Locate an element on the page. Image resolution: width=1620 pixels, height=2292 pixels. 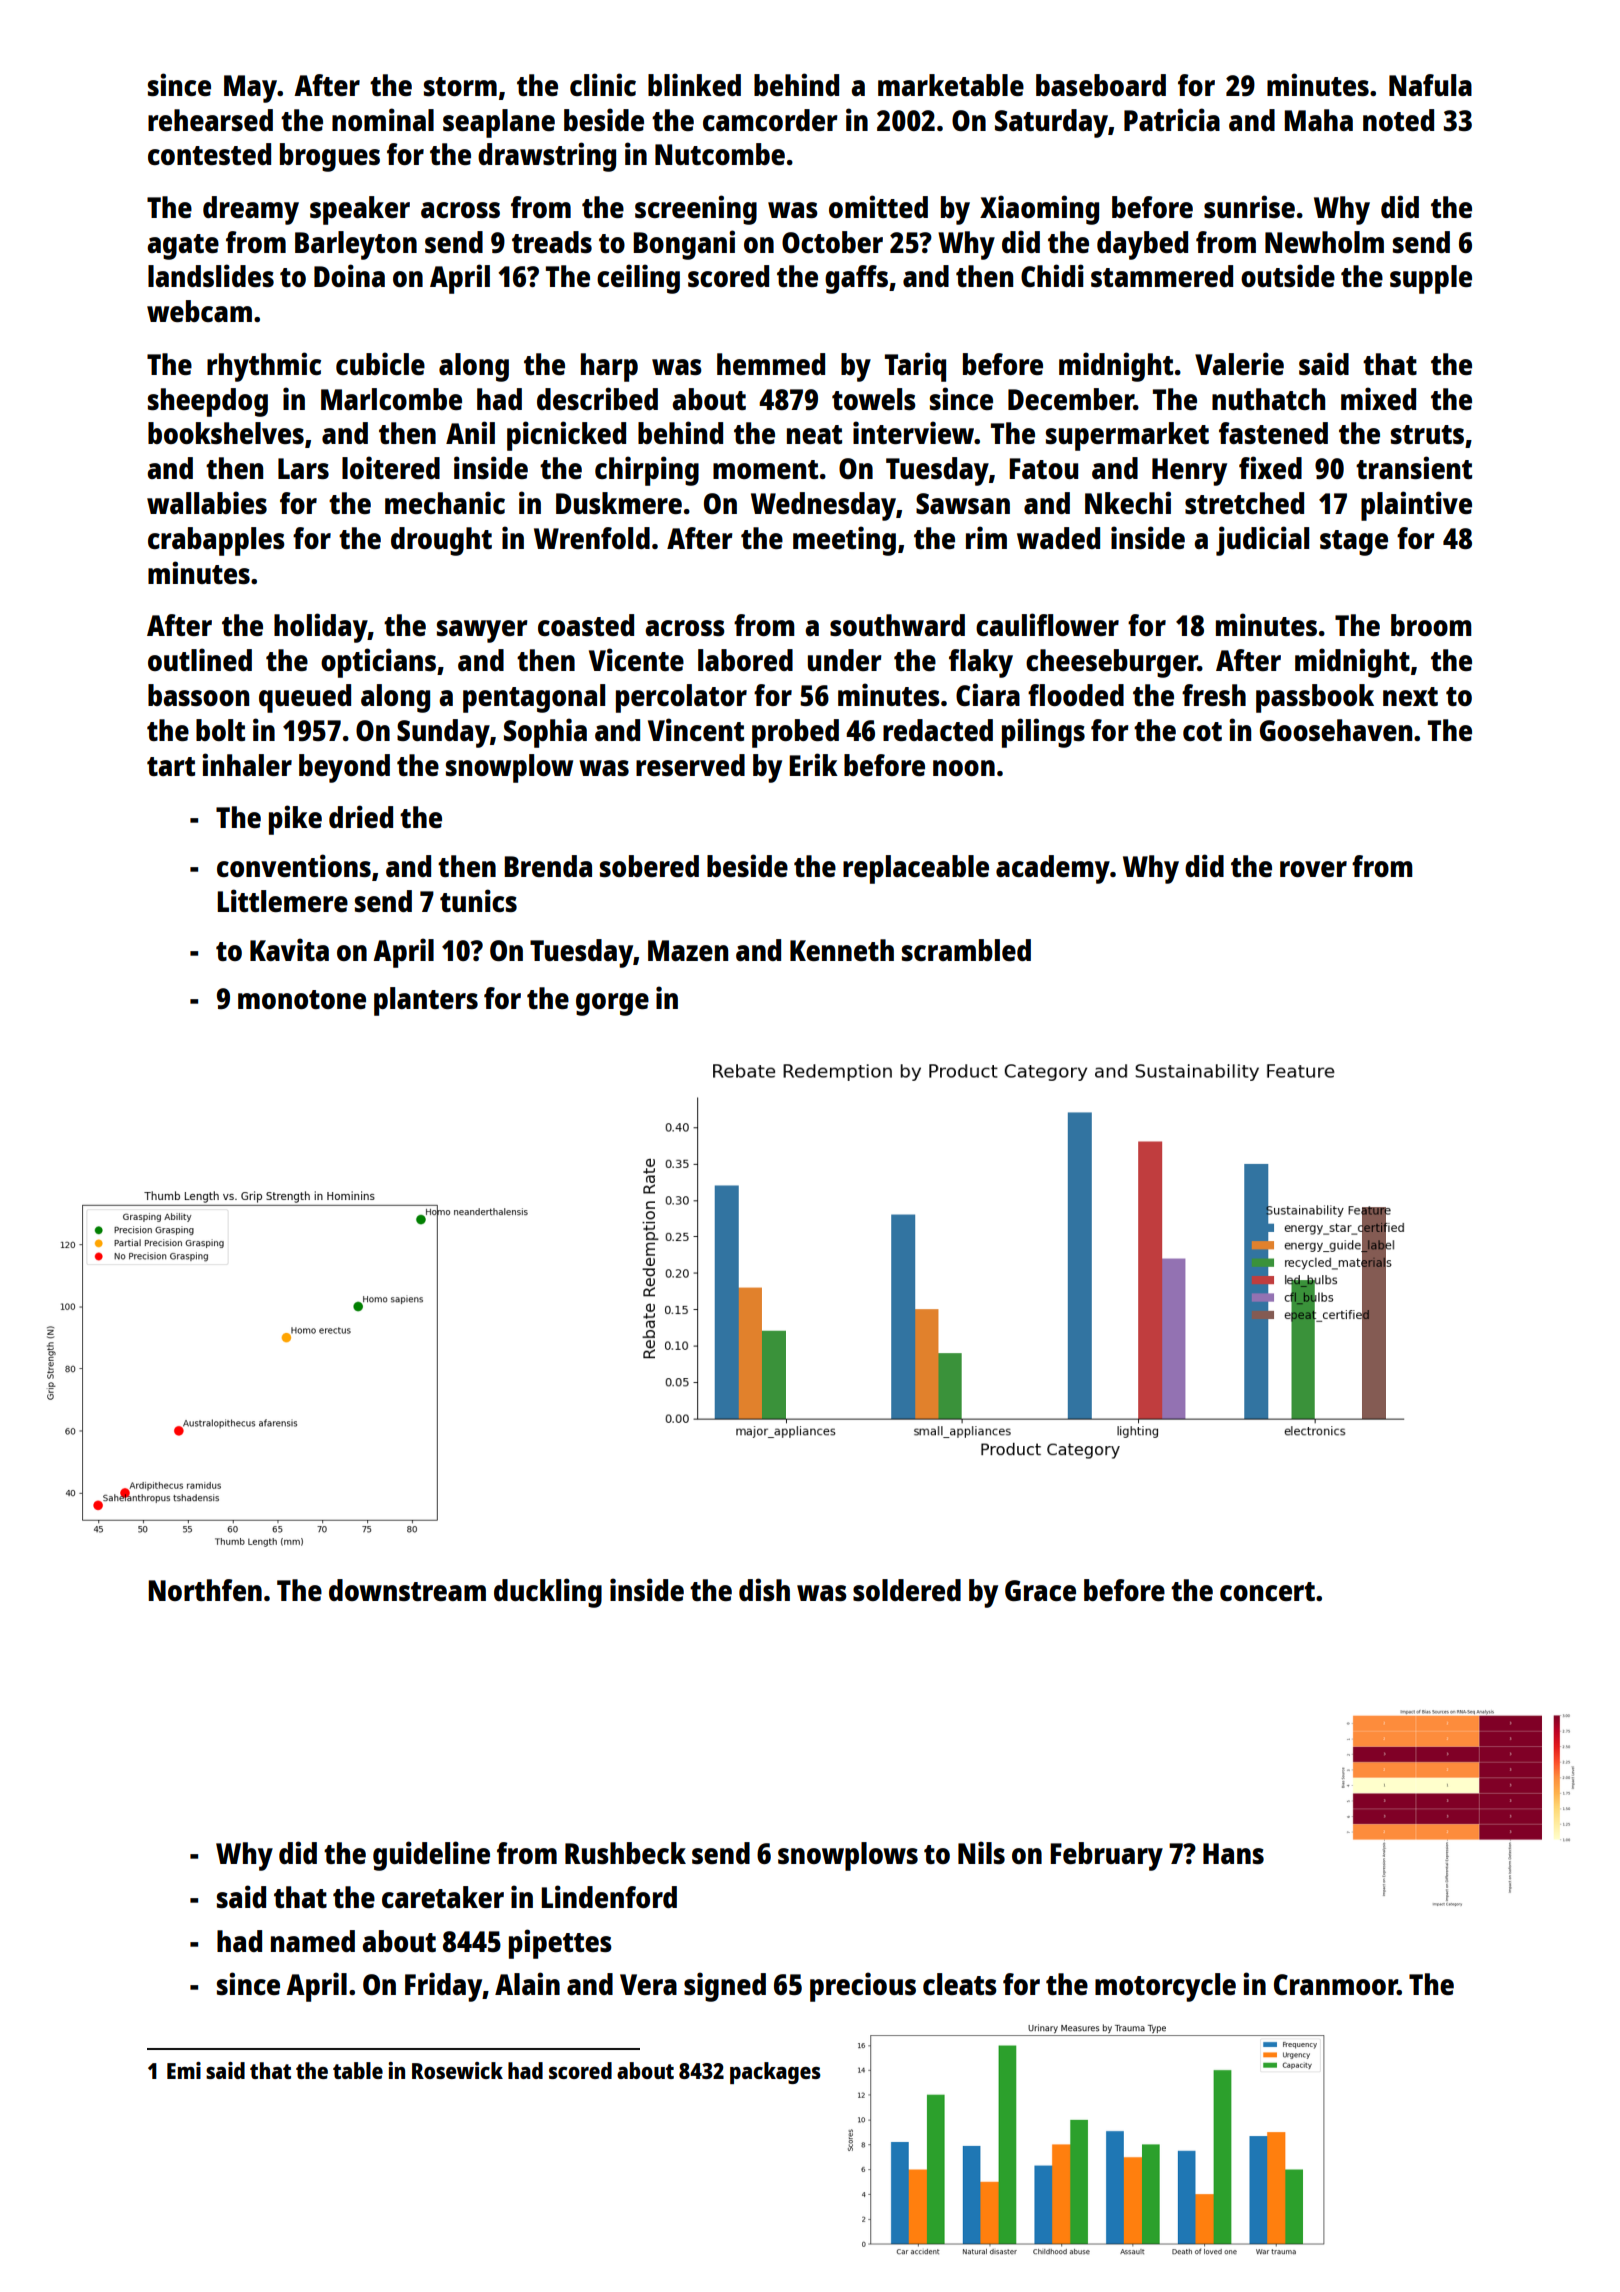
Emi is located at coordinates (184, 2070).
